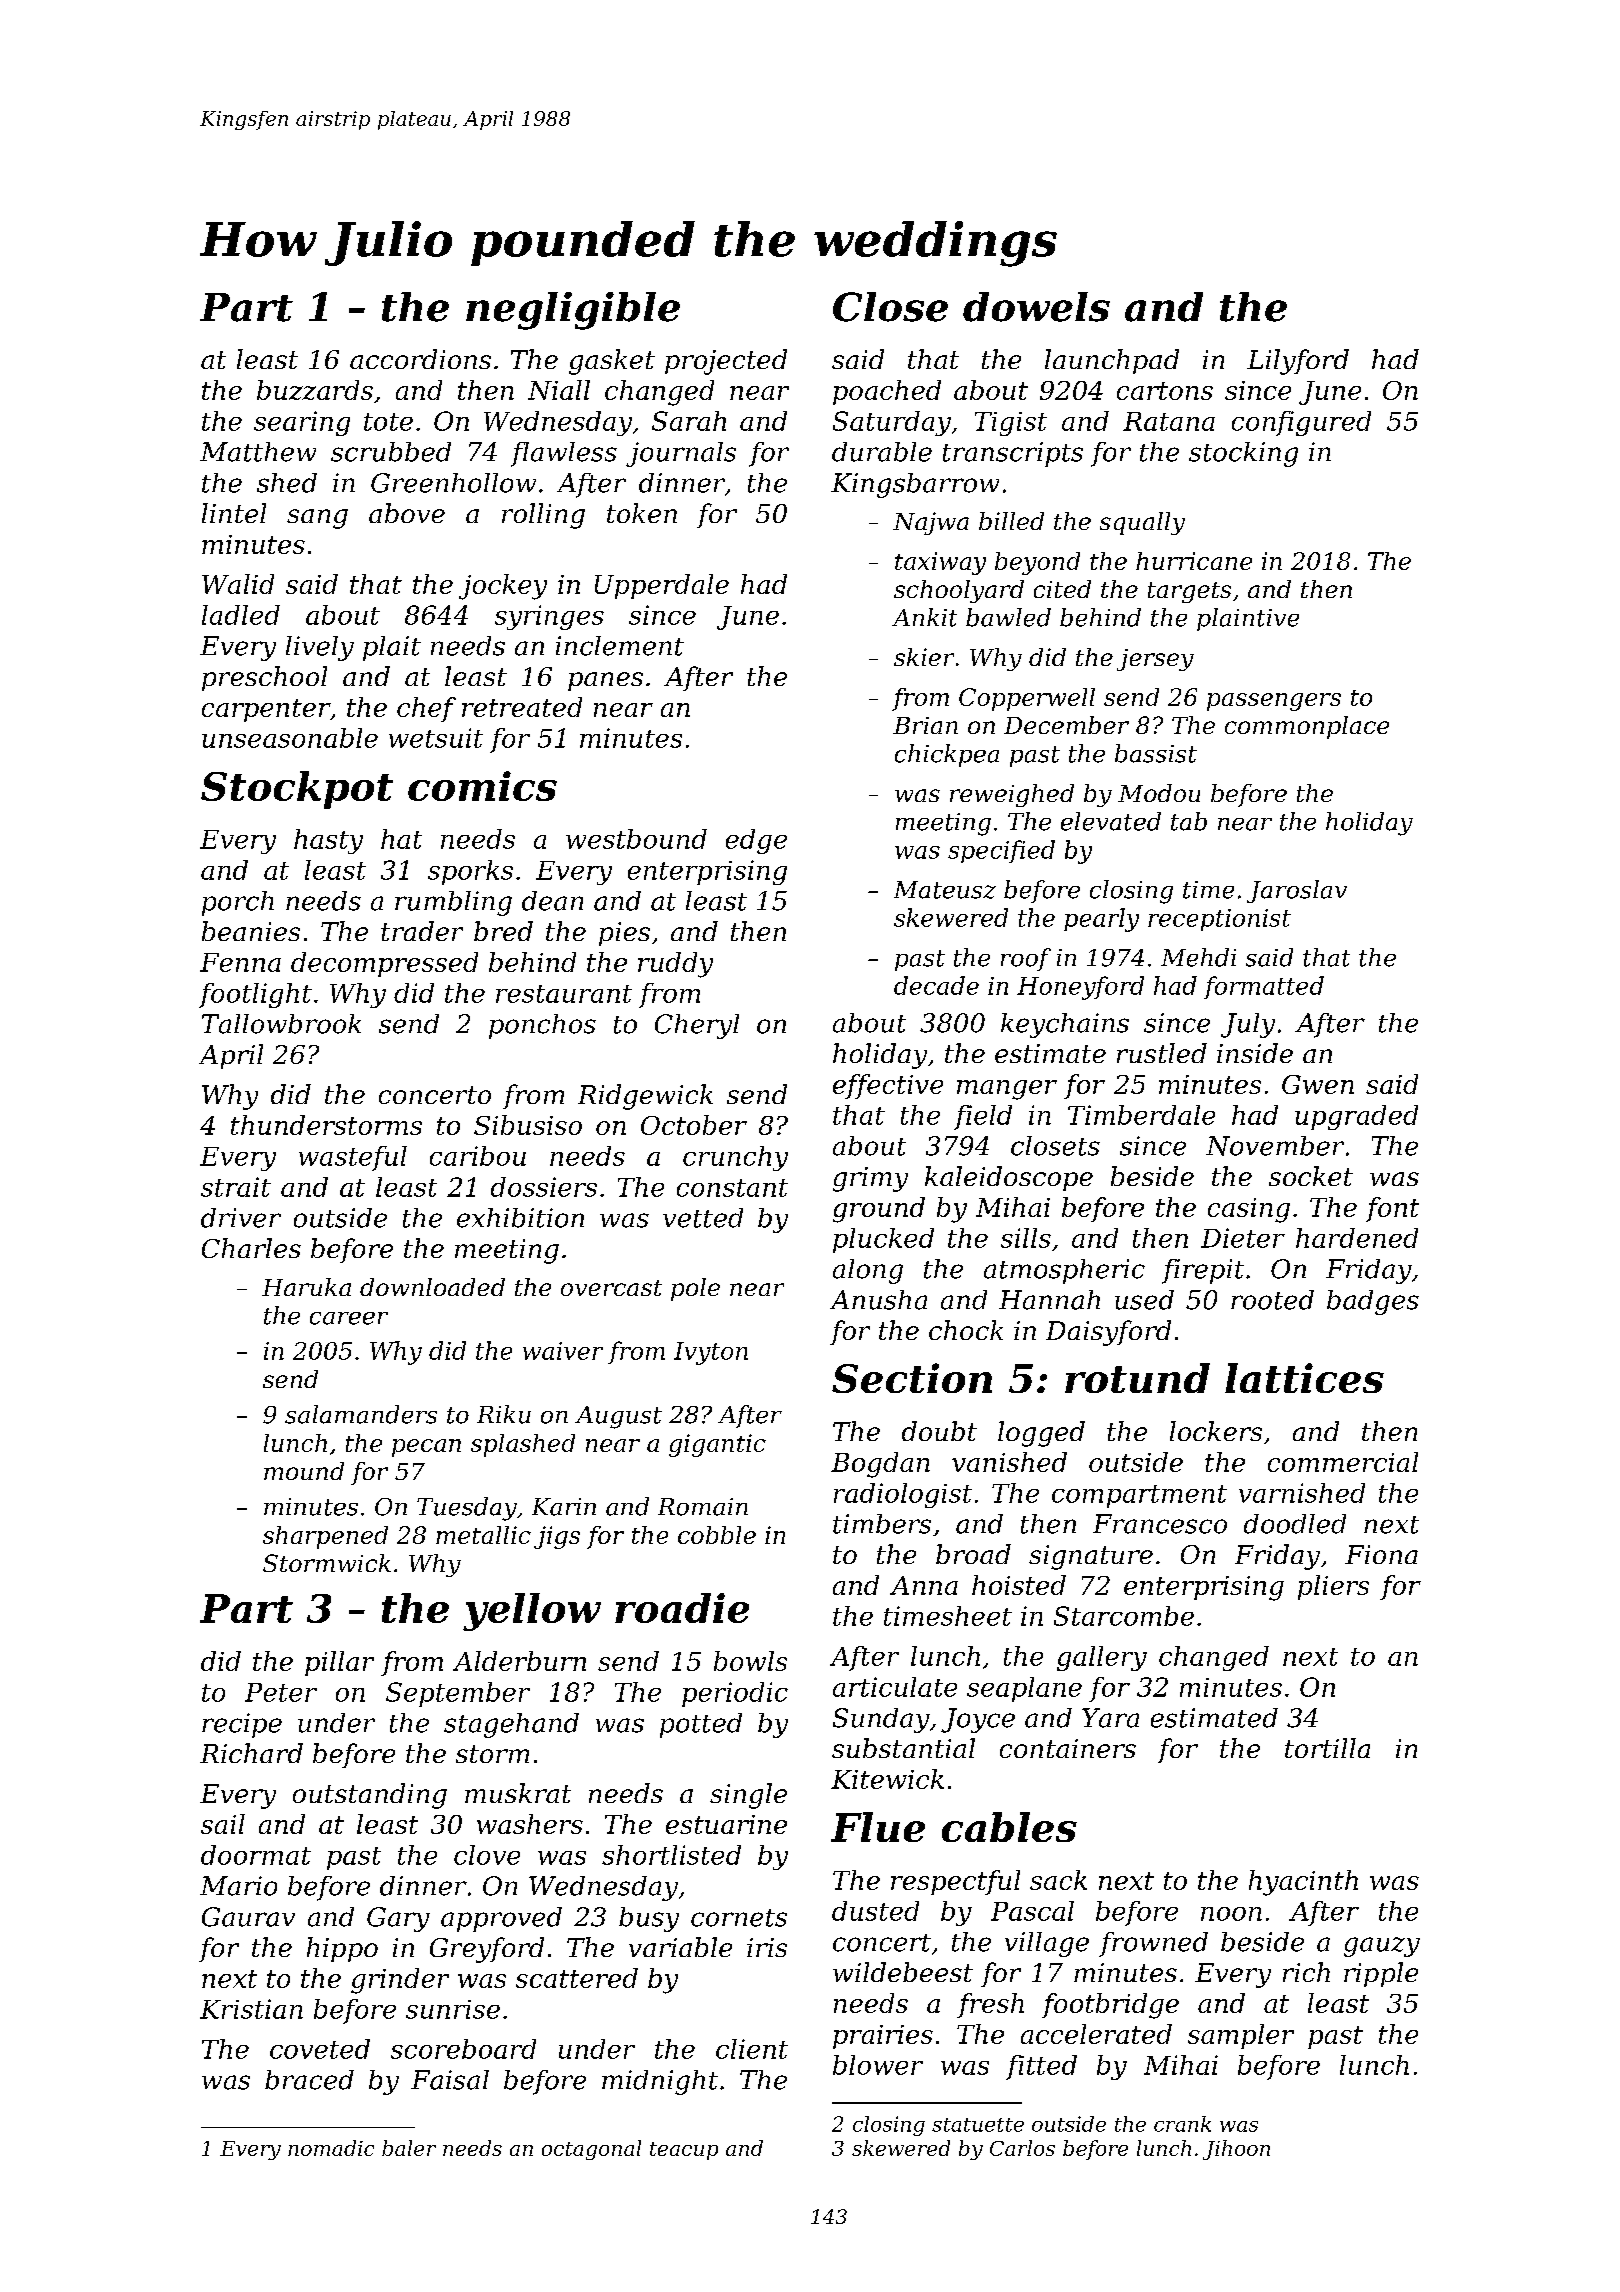 Image resolution: width=1620 pixels, height=2292 pixels. What do you see at coordinates (281, 1692) in the screenshot?
I see `Peter` at bounding box center [281, 1692].
